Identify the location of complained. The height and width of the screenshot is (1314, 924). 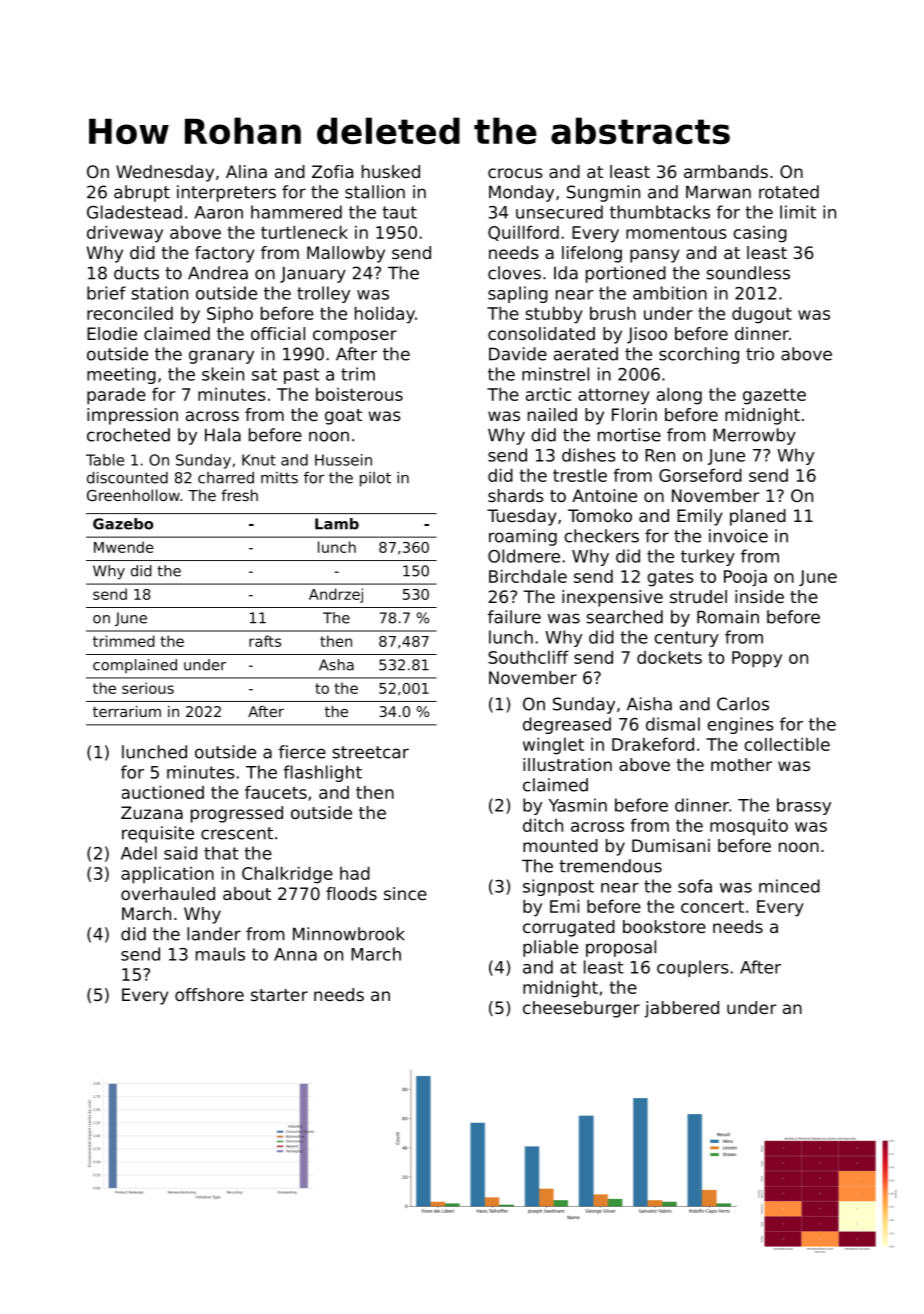
(135, 666).
